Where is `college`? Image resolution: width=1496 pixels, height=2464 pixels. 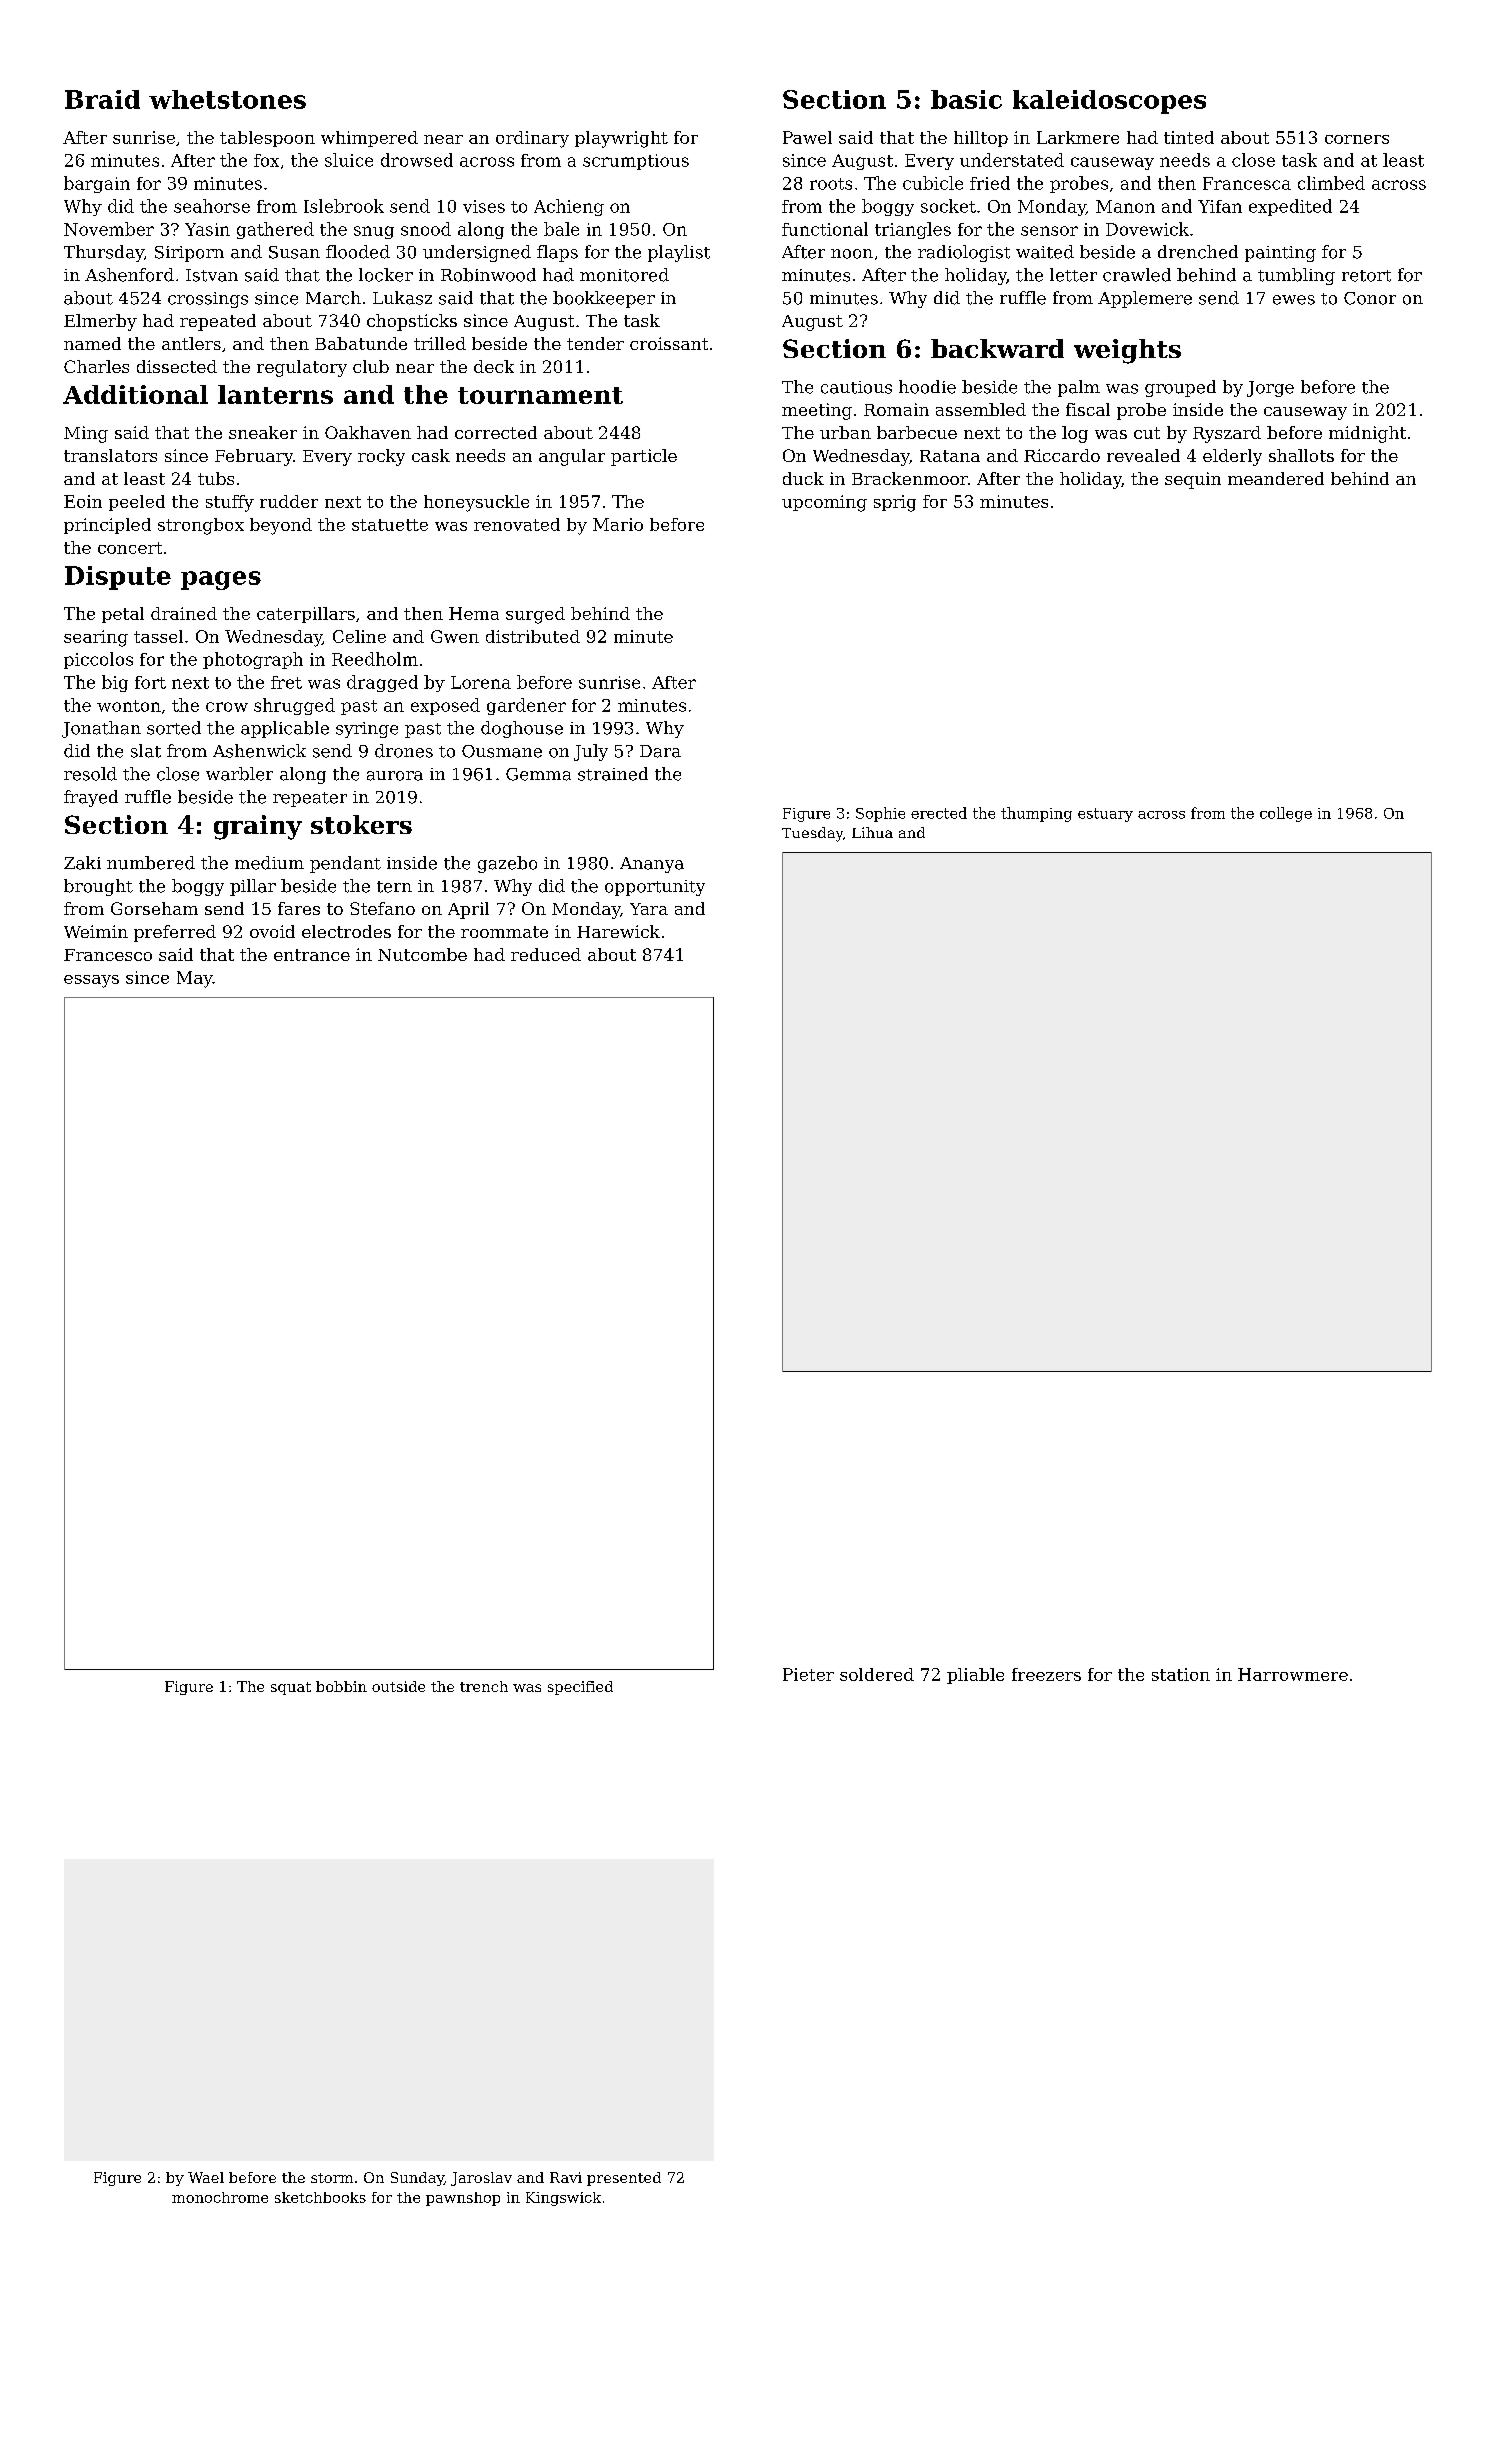 college is located at coordinates (1286, 814).
